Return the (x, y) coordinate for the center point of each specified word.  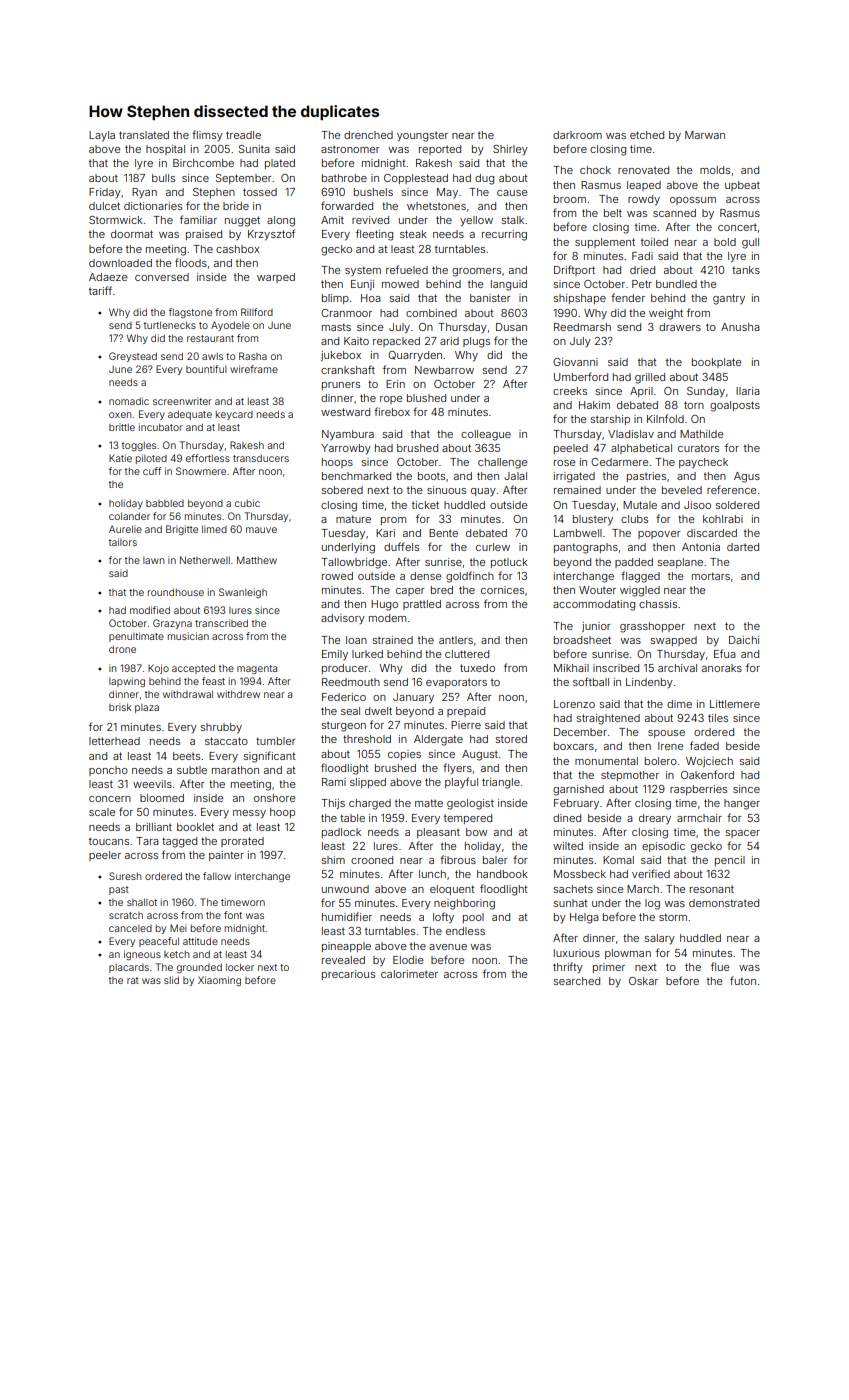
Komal (618, 860)
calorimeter (409, 974)
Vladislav (631, 434)
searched (577, 981)
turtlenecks (170, 325)
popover (659, 535)
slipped (368, 783)
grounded (199, 968)
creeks (570, 391)
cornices (502, 590)
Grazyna (172, 624)
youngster (422, 137)
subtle (192, 770)
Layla (102, 136)
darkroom (577, 135)
